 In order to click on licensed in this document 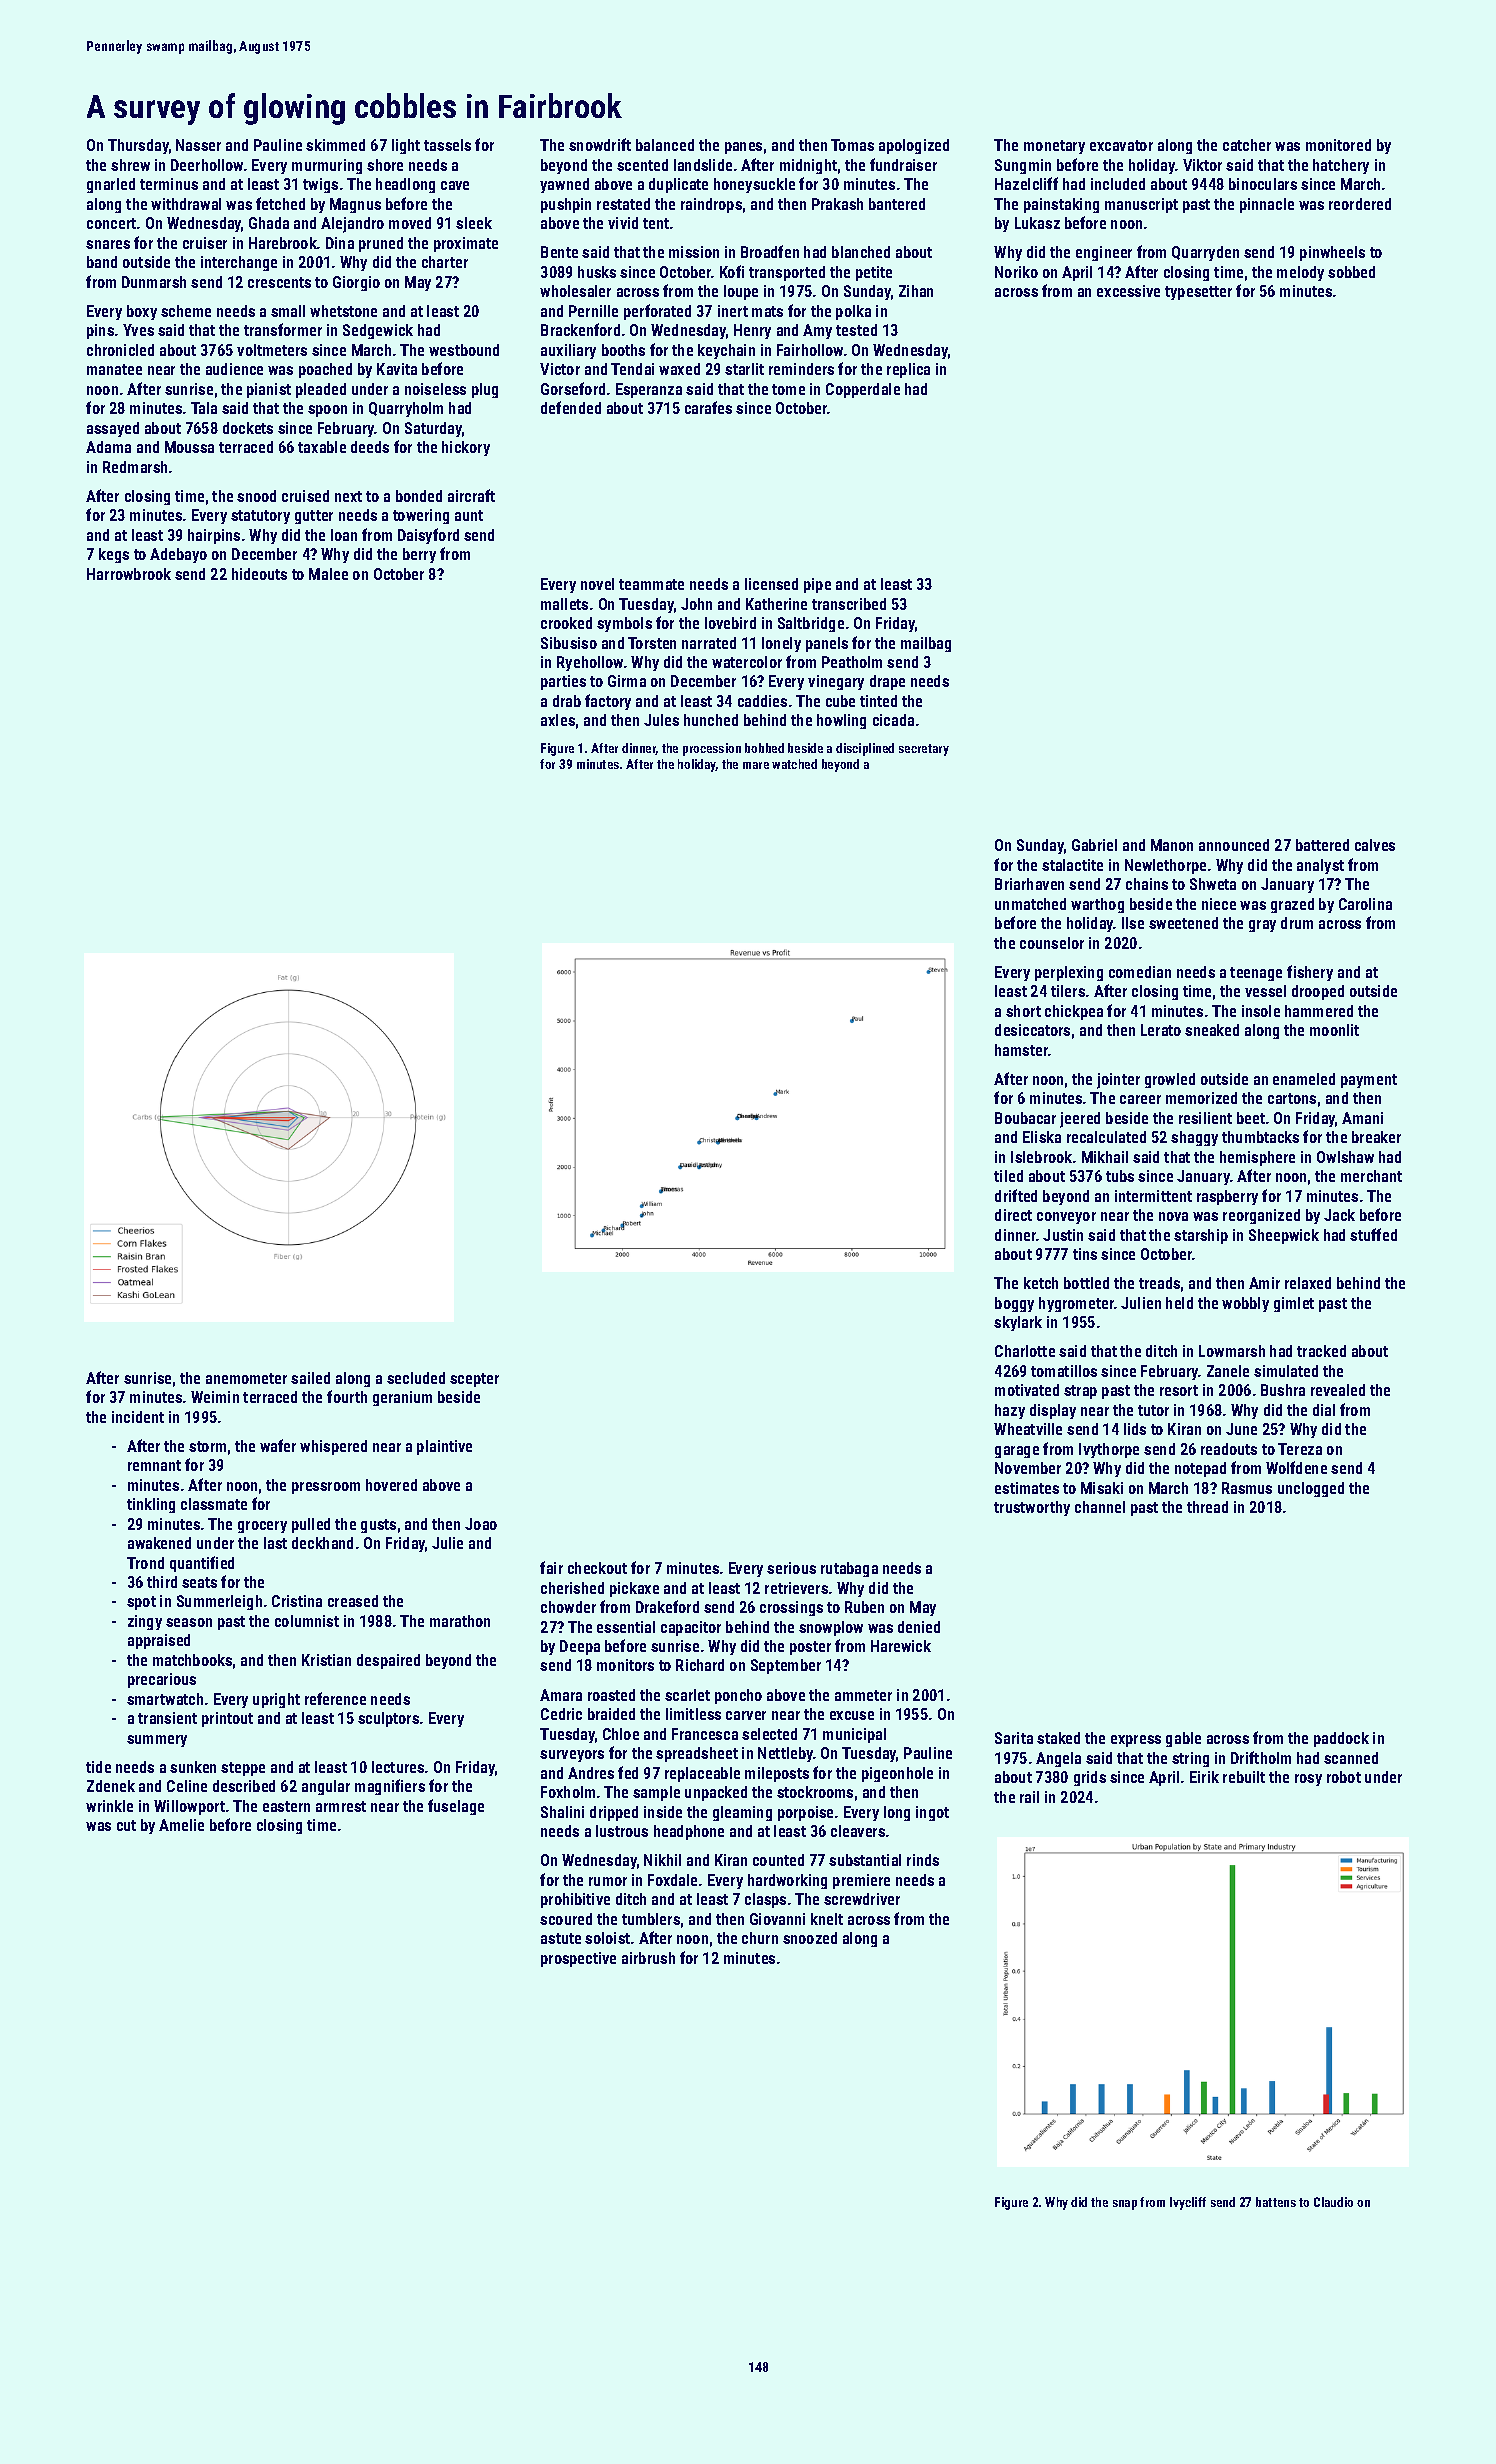, I will do `click(771, 584)`.
